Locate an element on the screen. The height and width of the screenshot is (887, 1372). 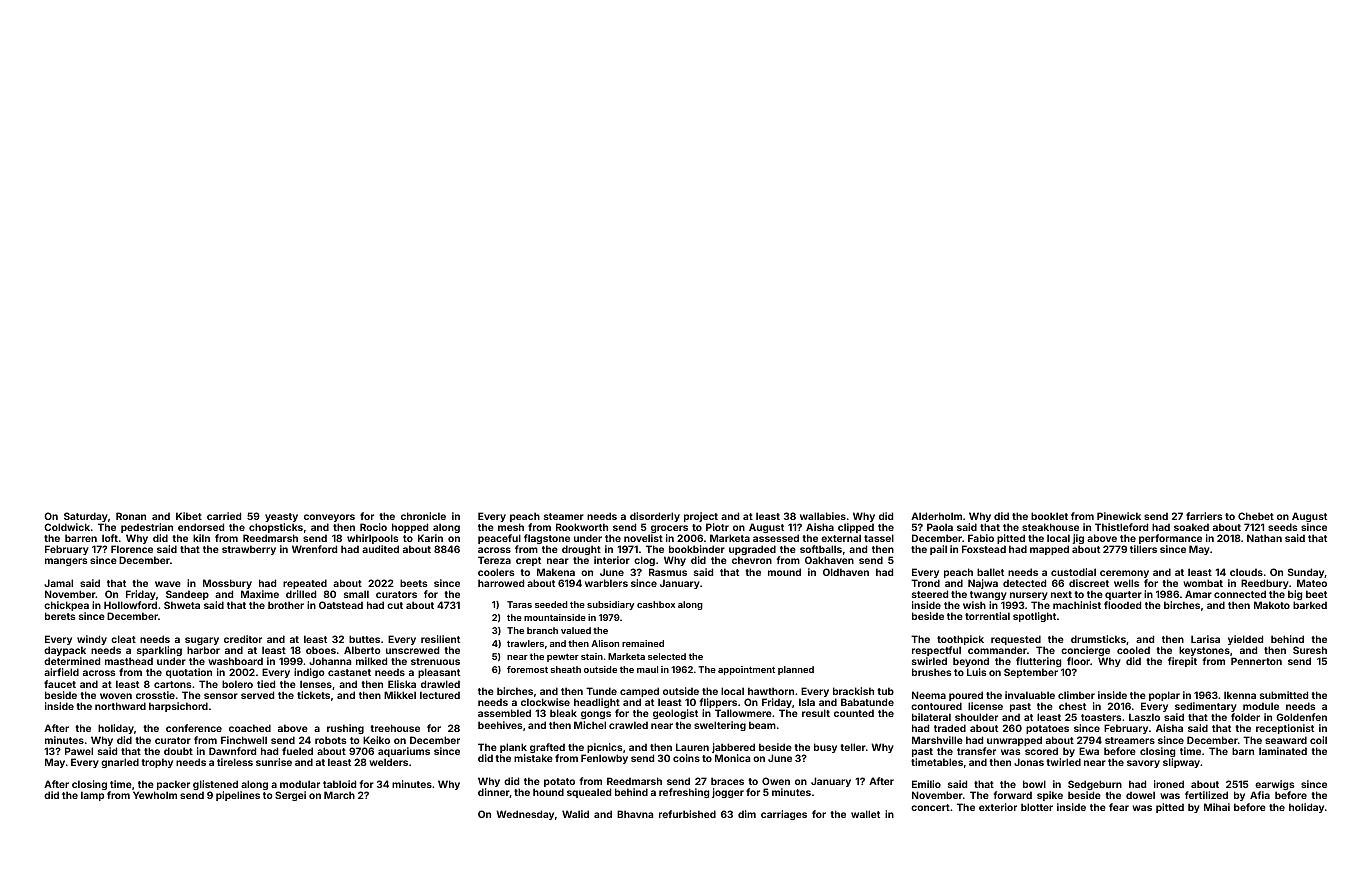
Pawel is located at coordinates (79, 751).
